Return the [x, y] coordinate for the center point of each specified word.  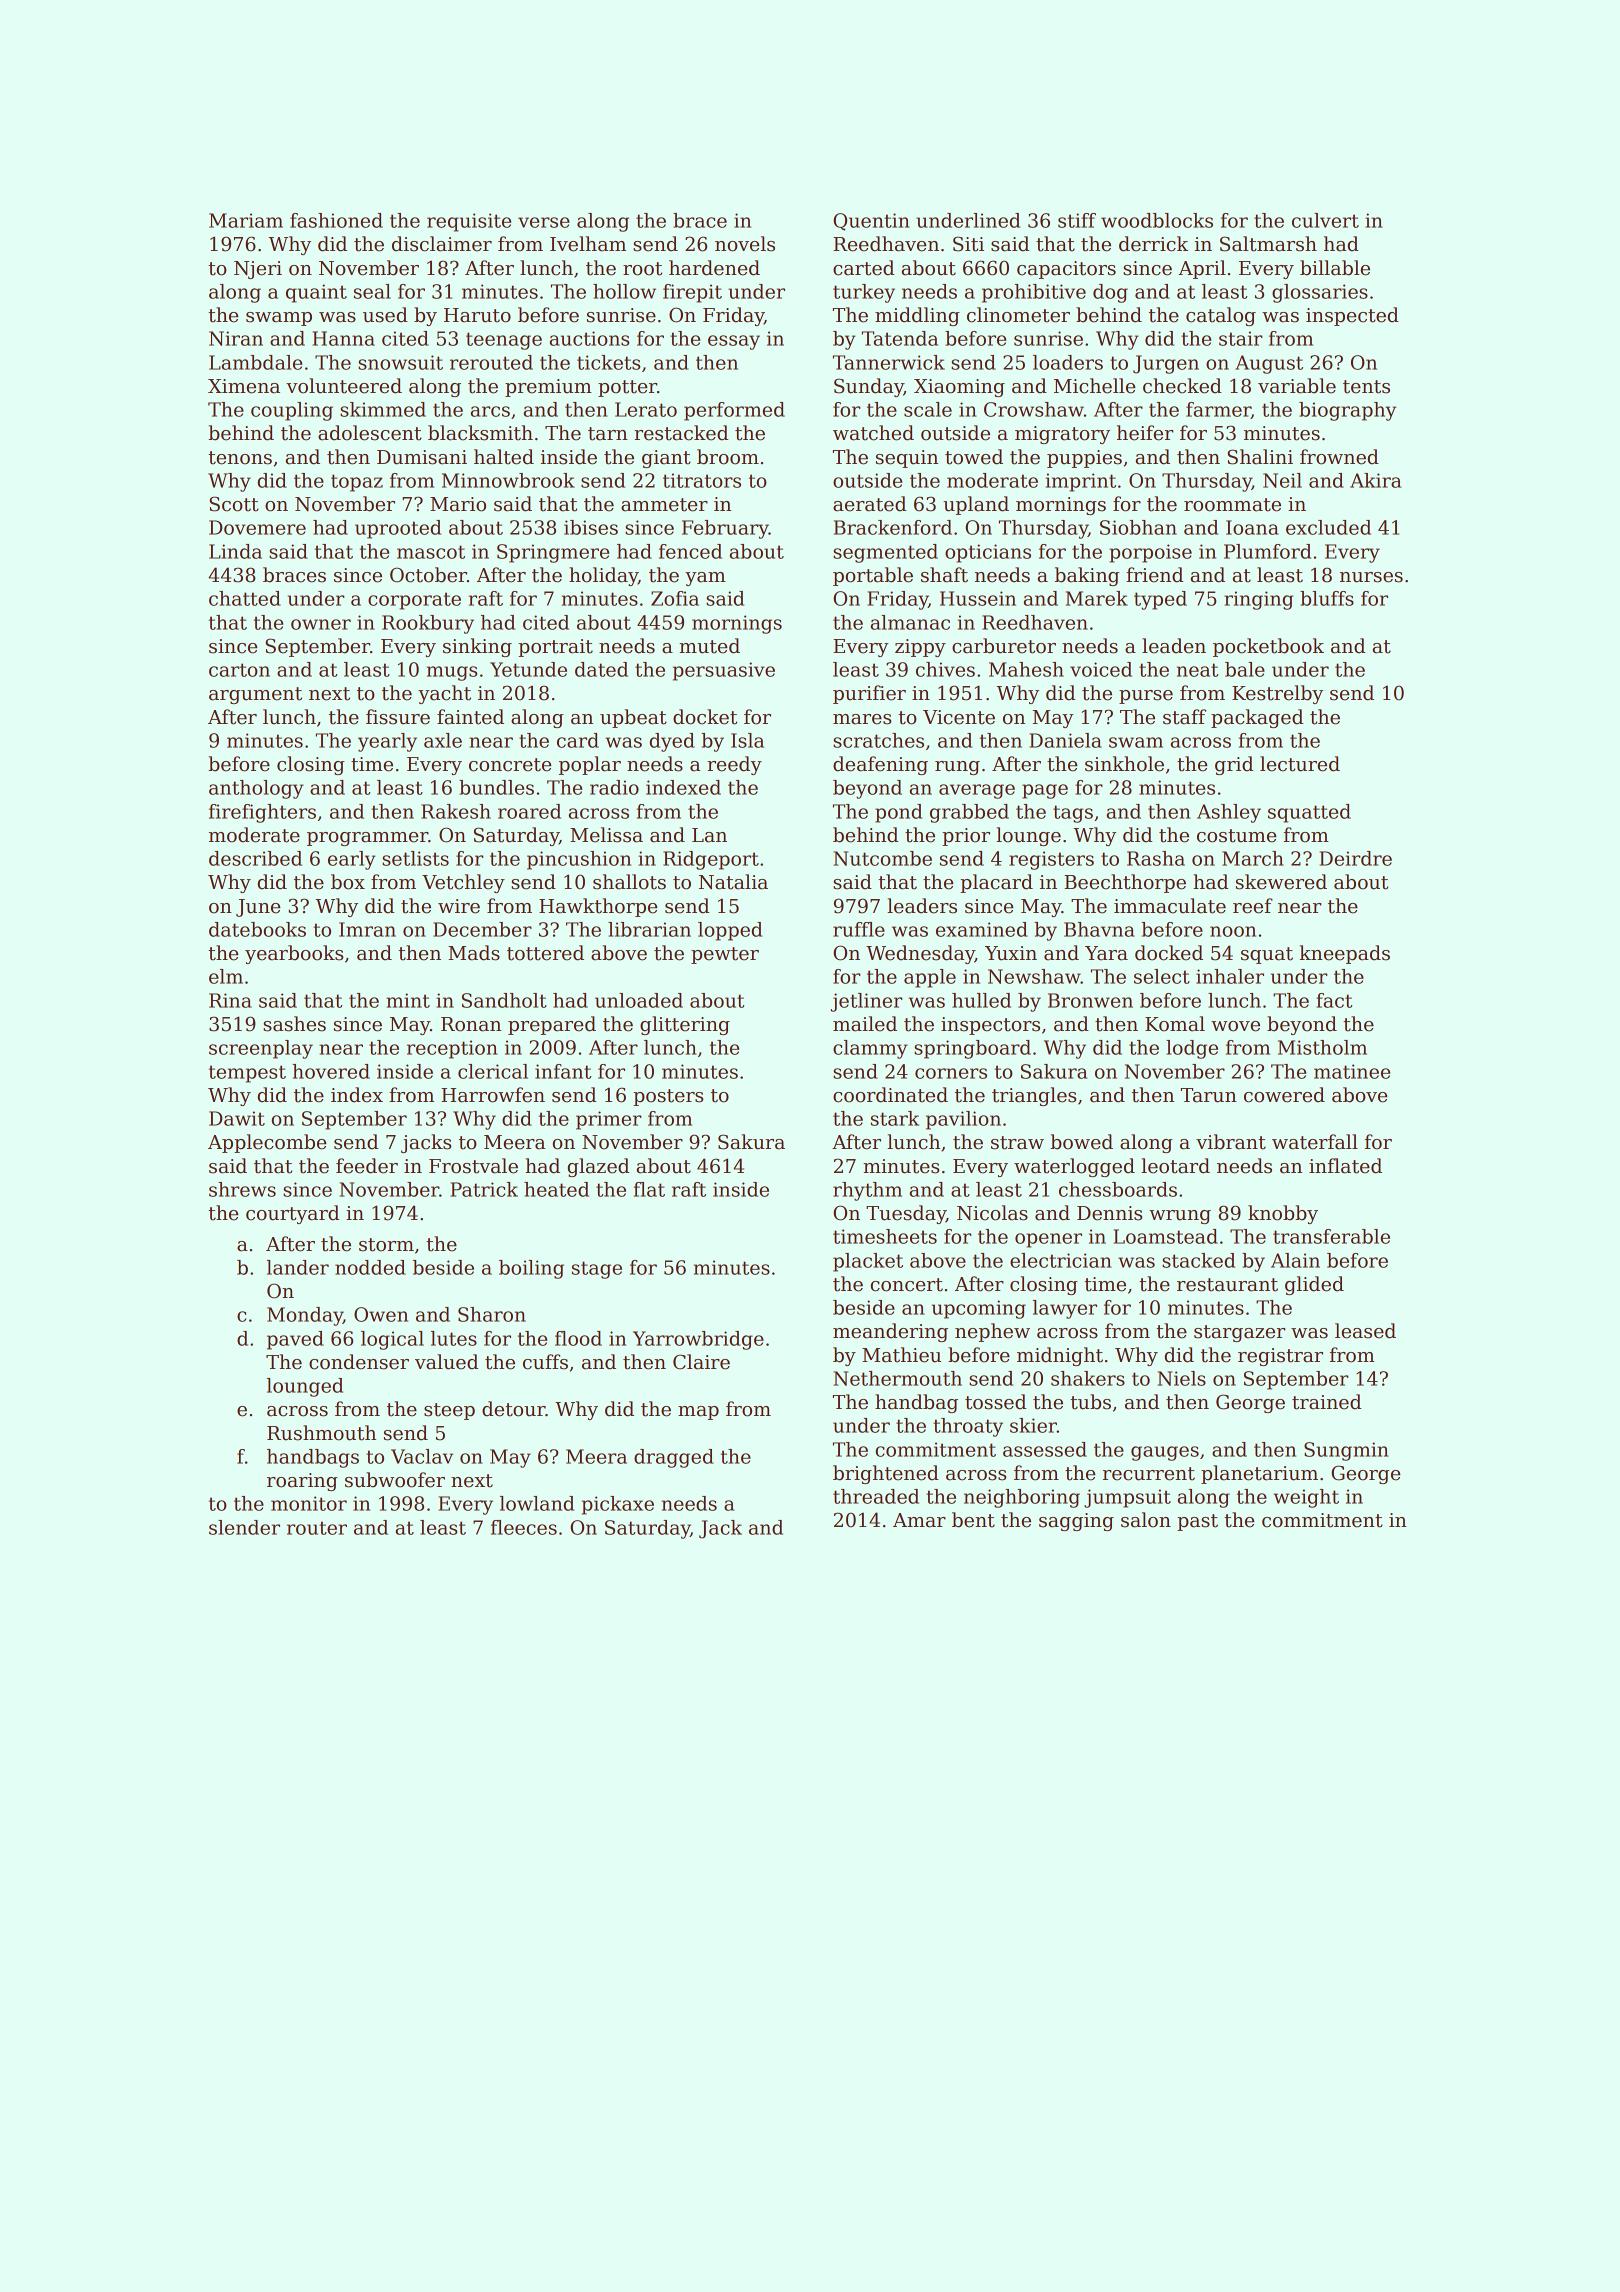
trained [1326, 1402]
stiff [1077, 220]
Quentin [871, 222]
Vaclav [422, 1456]
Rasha [1156, 858]
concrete [510, 765]
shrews [242, 1189]
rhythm [867, 1191]
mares [862, 719]
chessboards [1118, 1189]
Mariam [246, 220]
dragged [674, 1458]
